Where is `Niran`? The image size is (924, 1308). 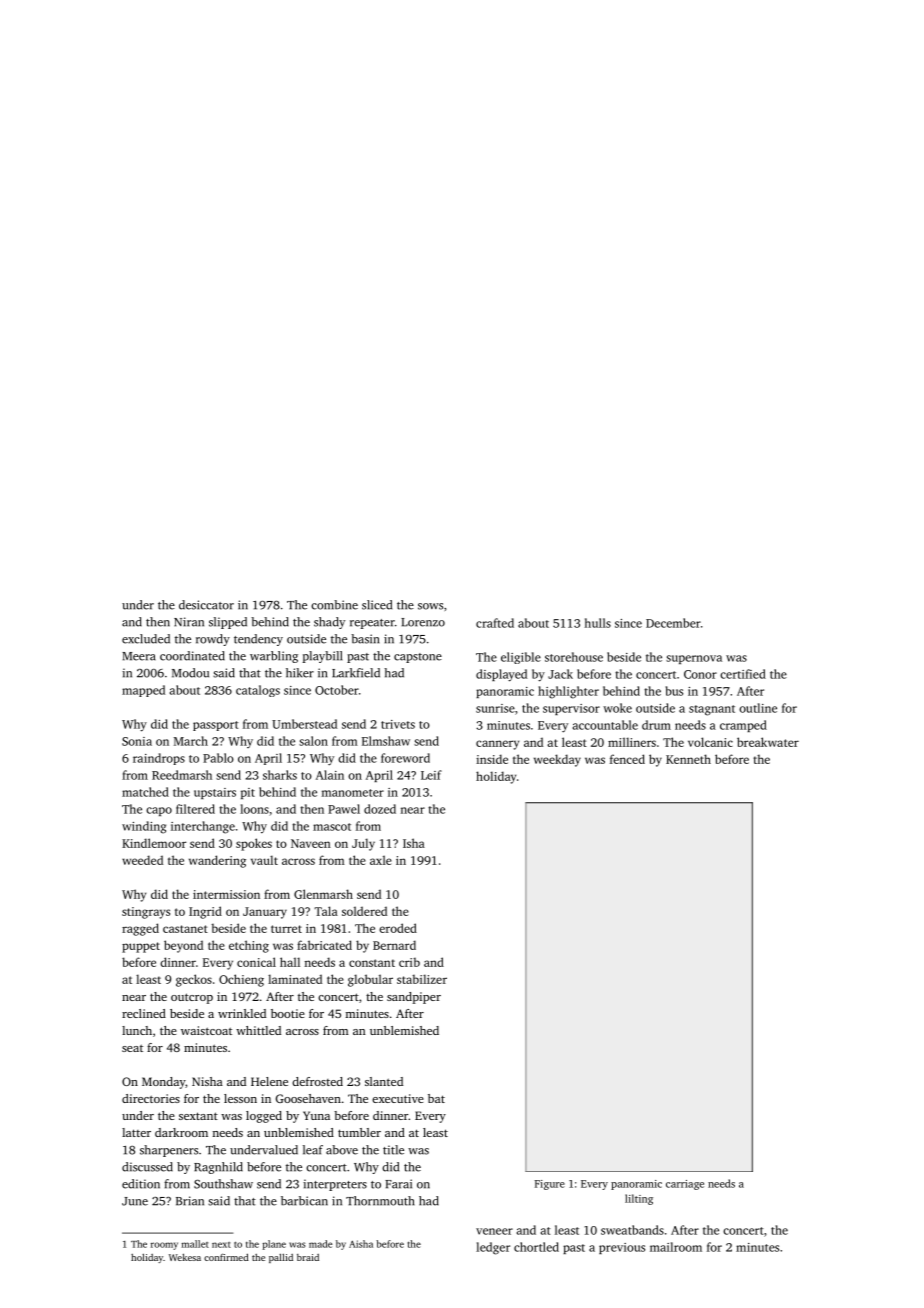 Niran is located at coordinates (189, 622).
